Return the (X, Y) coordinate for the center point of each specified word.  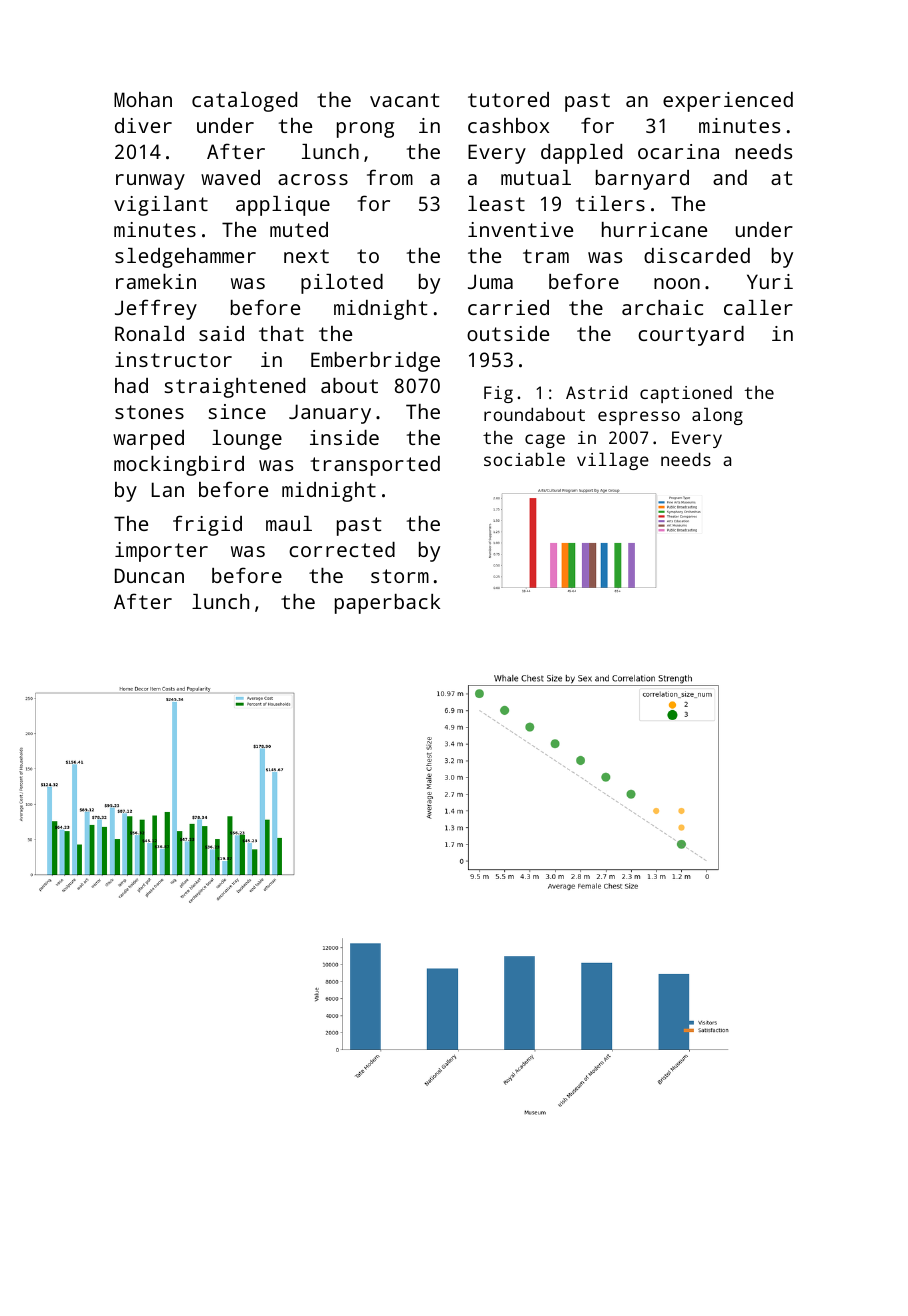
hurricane (654, 229)
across (313, 179)
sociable (524, 459)
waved (230, 177)
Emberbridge (375, 362)
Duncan (149, 575)
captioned (686, 394)
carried (508, 307)
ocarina (678, 151)
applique (283, 206)
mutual (536, 177)
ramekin (156, 281)
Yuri (770, 281)
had (131, 385)
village (613, 461)
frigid (207, 525)
